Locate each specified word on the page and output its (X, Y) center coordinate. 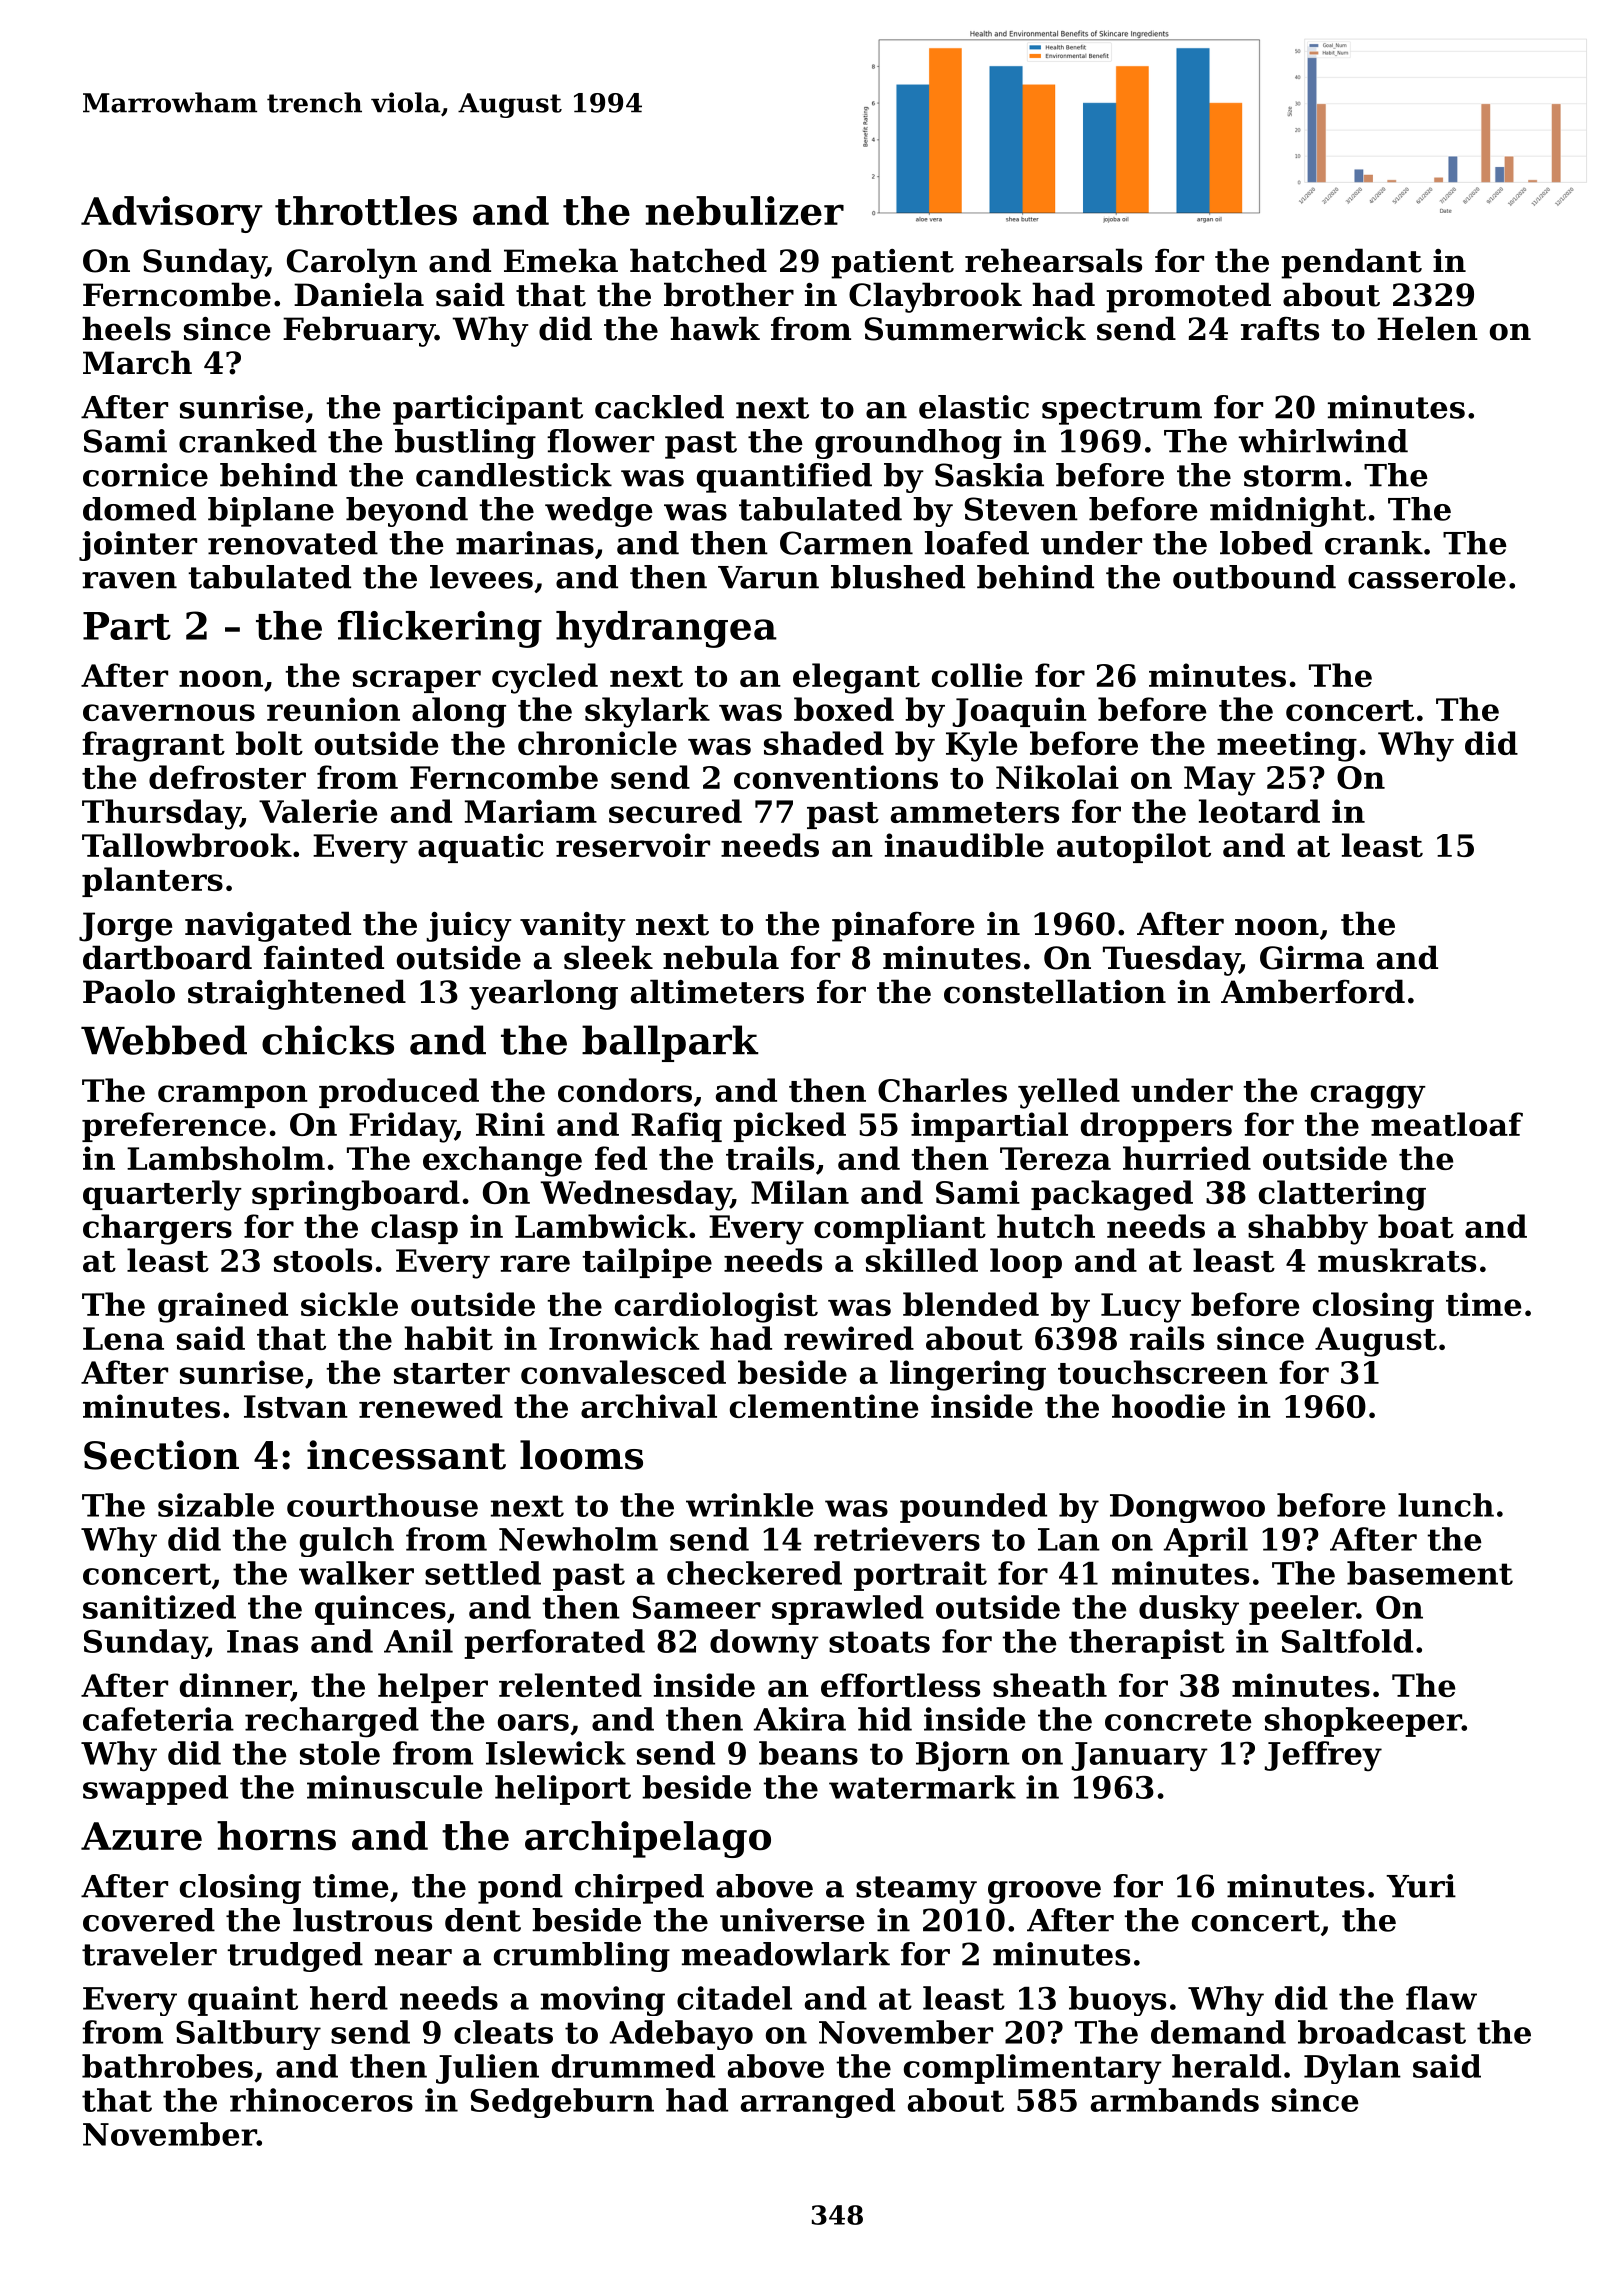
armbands (1175, 2100)
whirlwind (1323, 441)
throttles (366, 211)
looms (581, 1455)
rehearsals (1053, 260)
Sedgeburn (562, 2103)
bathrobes (167, 2066)
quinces (380, 1610)
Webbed (164, 1040)
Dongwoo (1187, 1508)
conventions (836, 777)
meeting (1287, 746)
